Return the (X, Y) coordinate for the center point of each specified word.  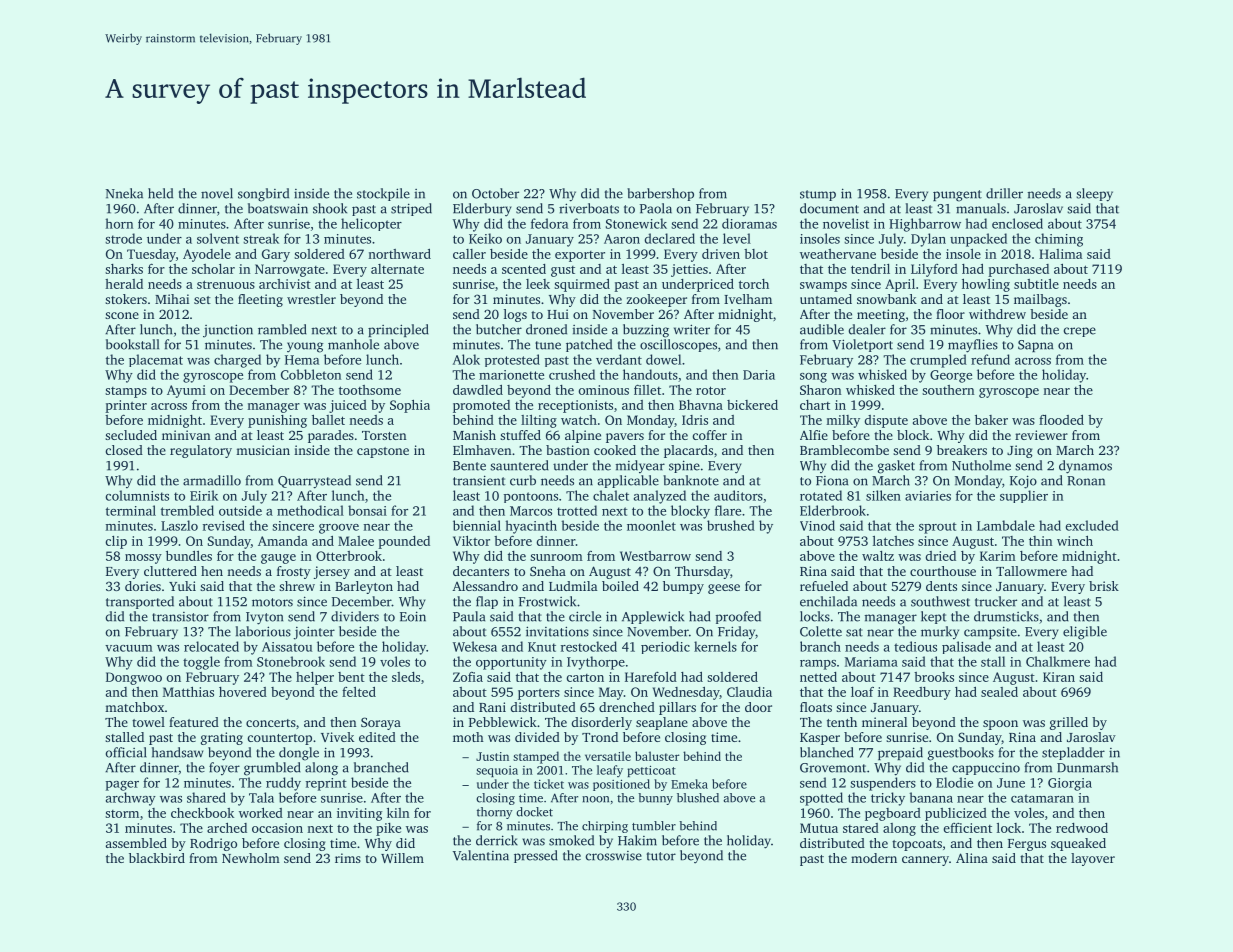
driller (1004, 193)
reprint (326, 784)
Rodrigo (213, 844)
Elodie (954, 782)
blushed (698, 798)
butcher (499, 329)
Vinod (817, 525)
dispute (886, 421)
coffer (710, 435)
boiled (620, 586)
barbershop (660, 194)
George (951, 376)
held (160, 193)
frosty (294, 572)
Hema (302, 360)
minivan (186, 435)
